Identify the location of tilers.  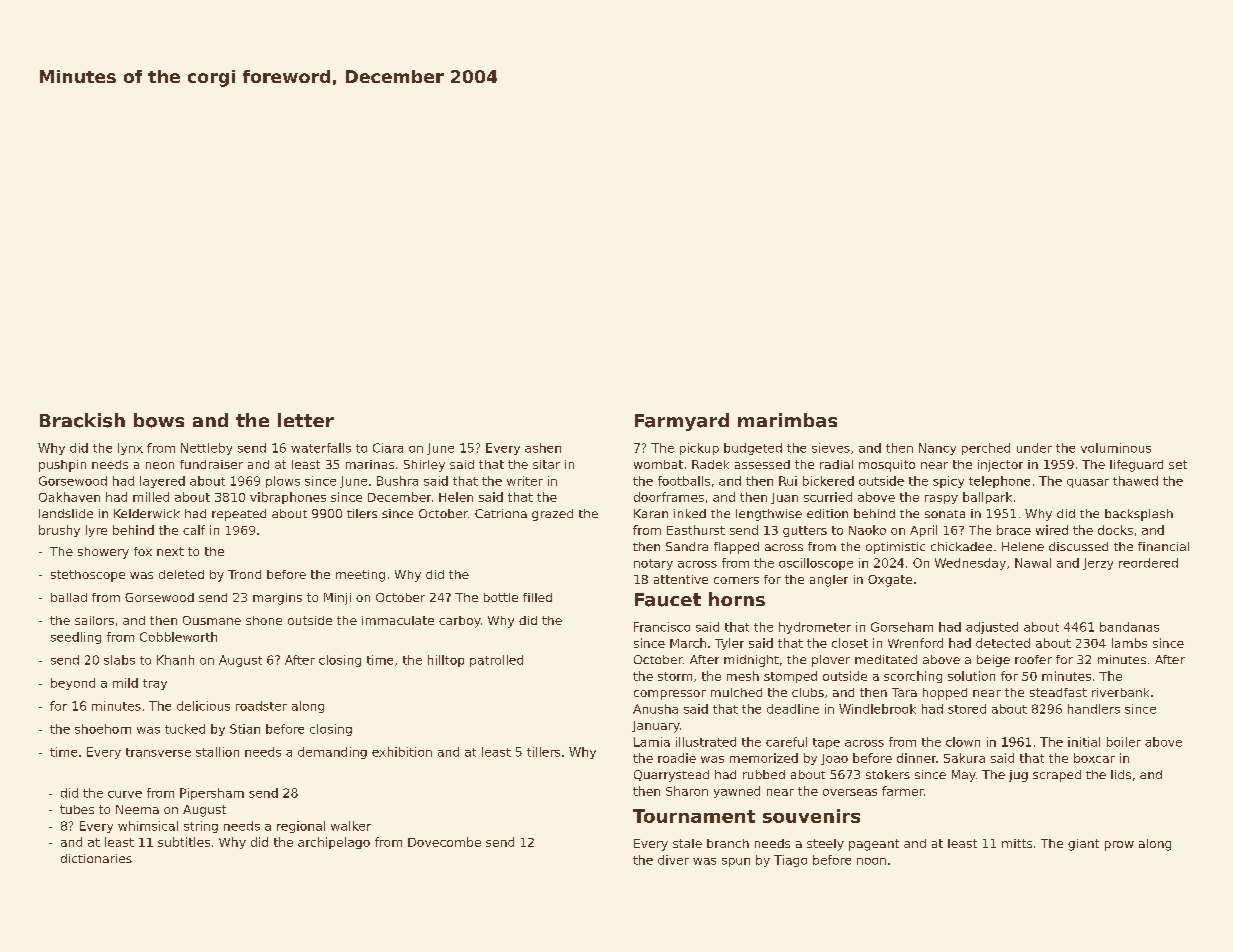
(362, 513).
